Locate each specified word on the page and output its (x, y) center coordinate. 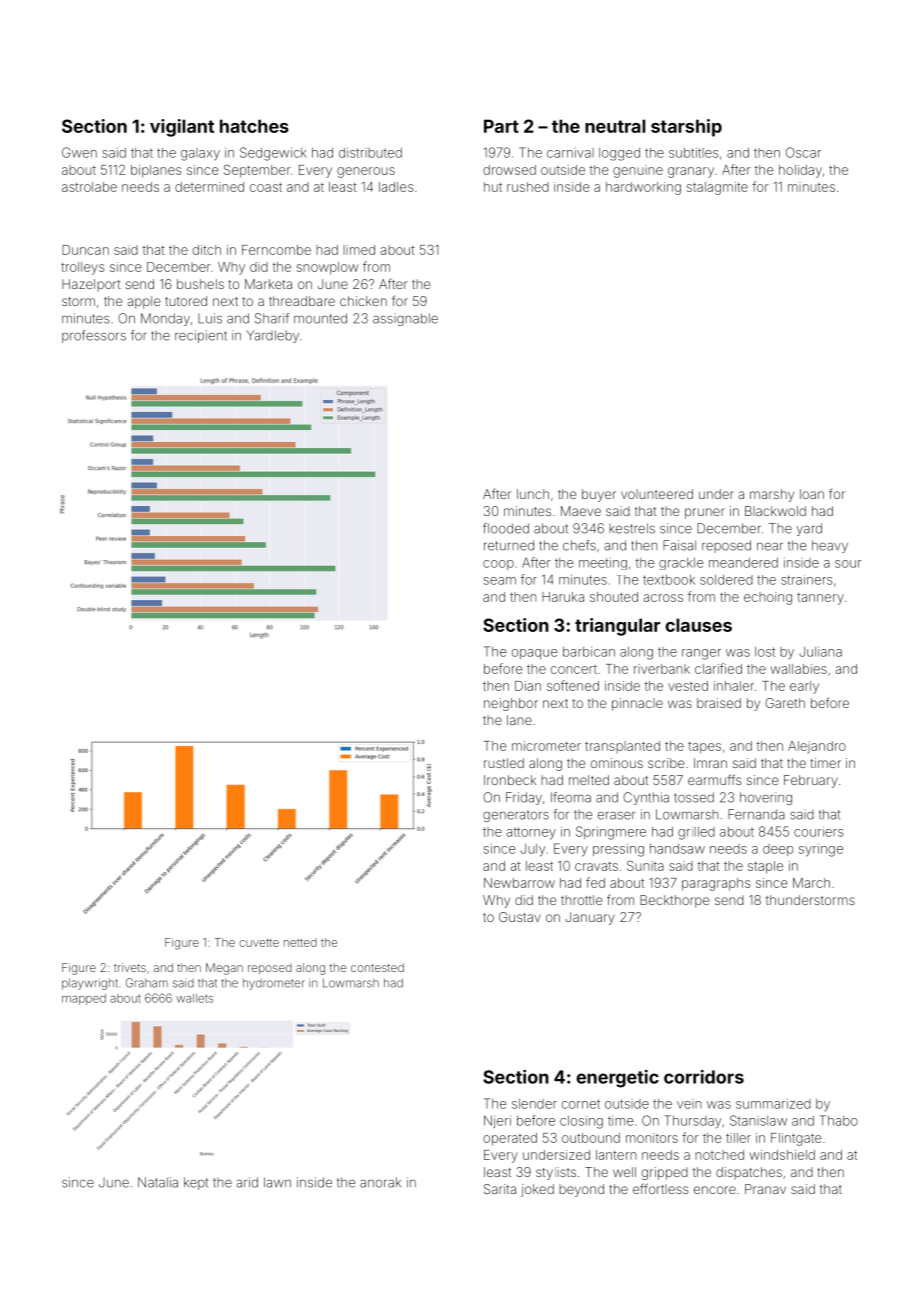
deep (778, 850)
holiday (800, 171)
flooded (506, 528)
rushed (528, 187)
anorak (380, 1182)
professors (94, 336)
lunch (533, 494)
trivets (130, 967)
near (770, 547)
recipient (201, 336)
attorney (531, 833)
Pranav (765, 1189)
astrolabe (89, 187)
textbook (669, 580)
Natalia (158, 1182)
